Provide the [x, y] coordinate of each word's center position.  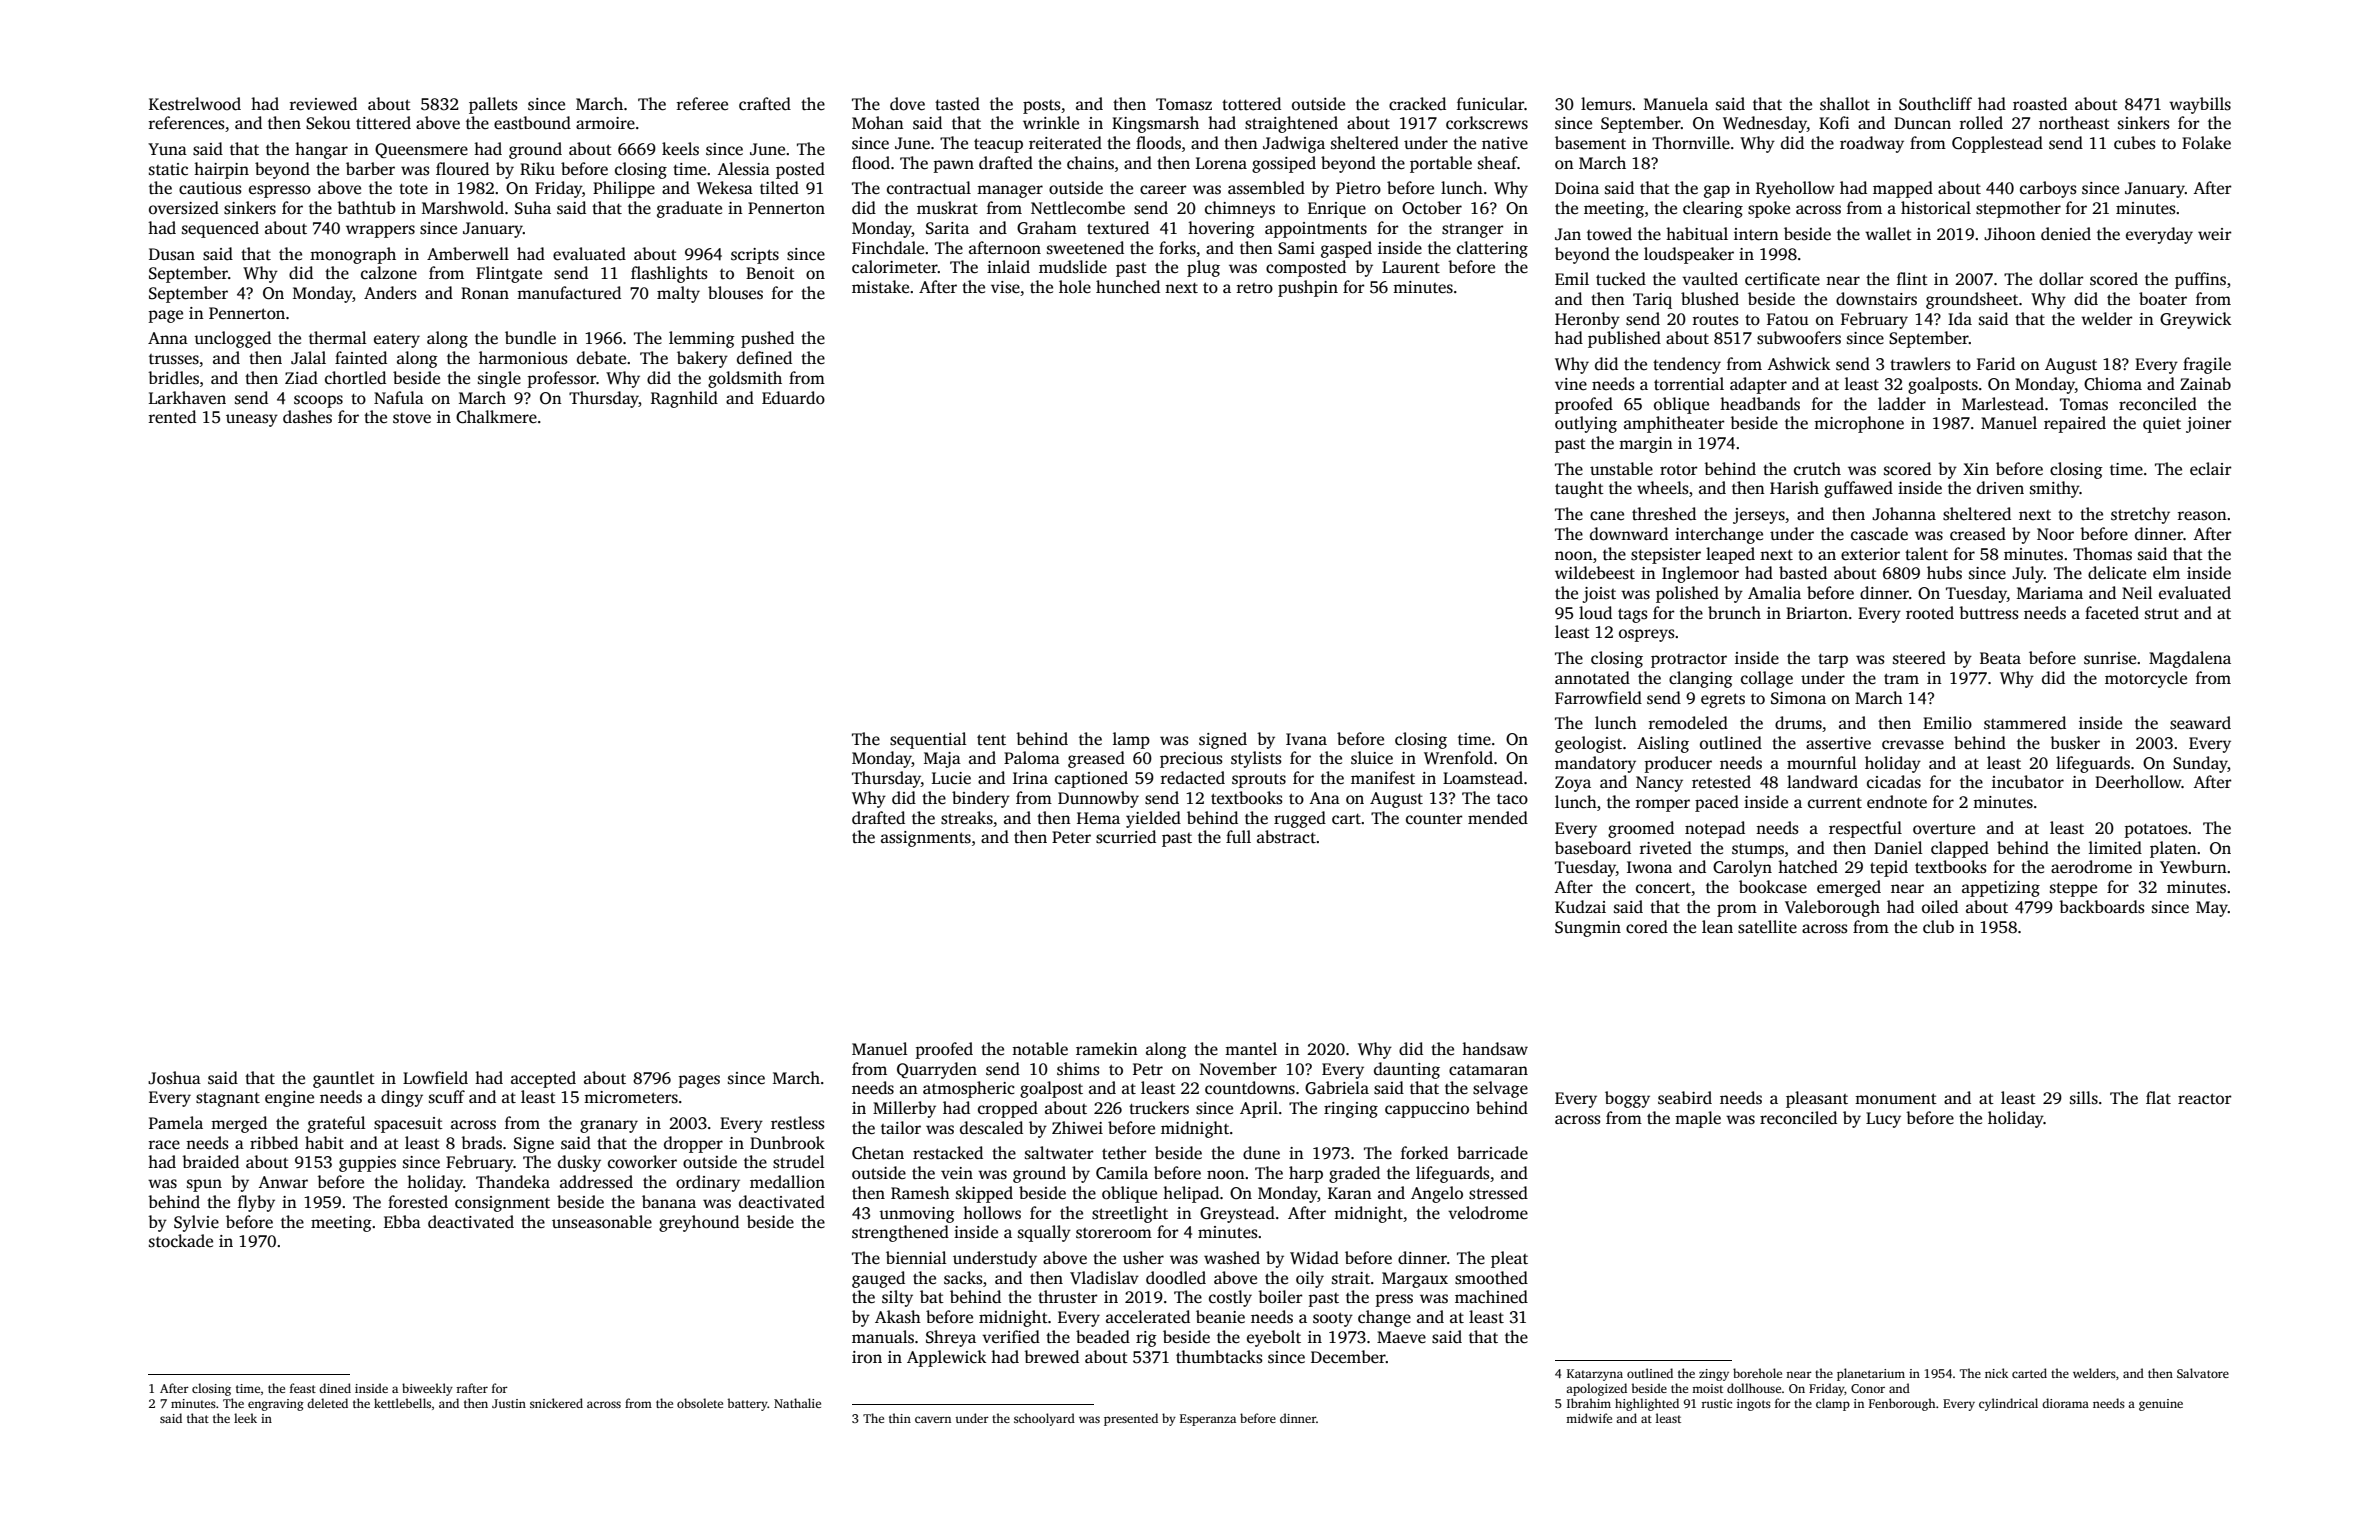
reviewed [323, 104]
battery [748, 1404]
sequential [928, 740]
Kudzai [1580, 906]
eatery [397, 341]
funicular [1490, 103]
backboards [2102, 907]
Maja [942, 760]
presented [1131, 1419]
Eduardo [793, 398]
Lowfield [435, 1078]
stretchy [2140, 515]
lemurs [1606, 104]
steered [1919, 658]
